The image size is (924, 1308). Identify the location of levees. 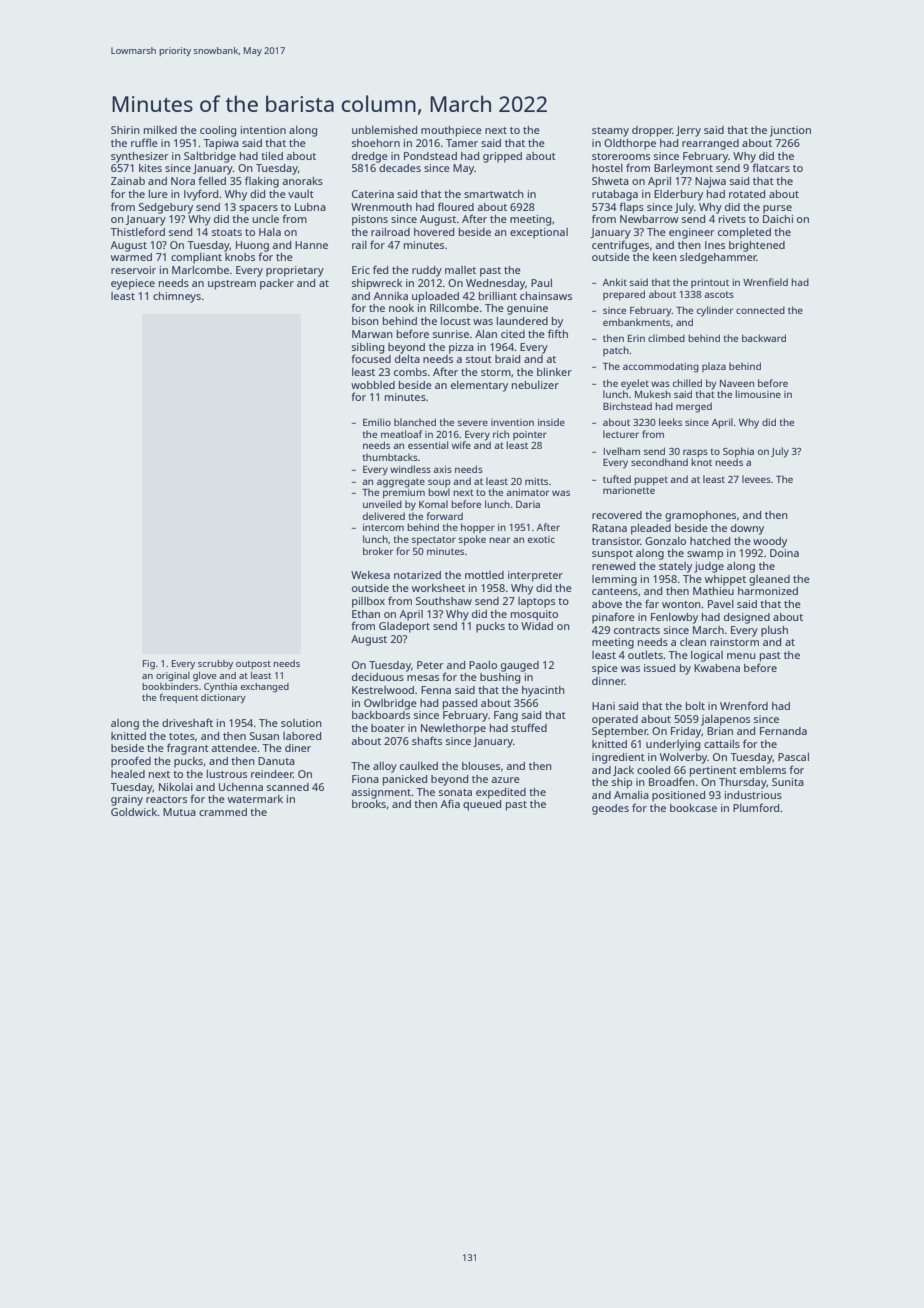
(756, 479).
